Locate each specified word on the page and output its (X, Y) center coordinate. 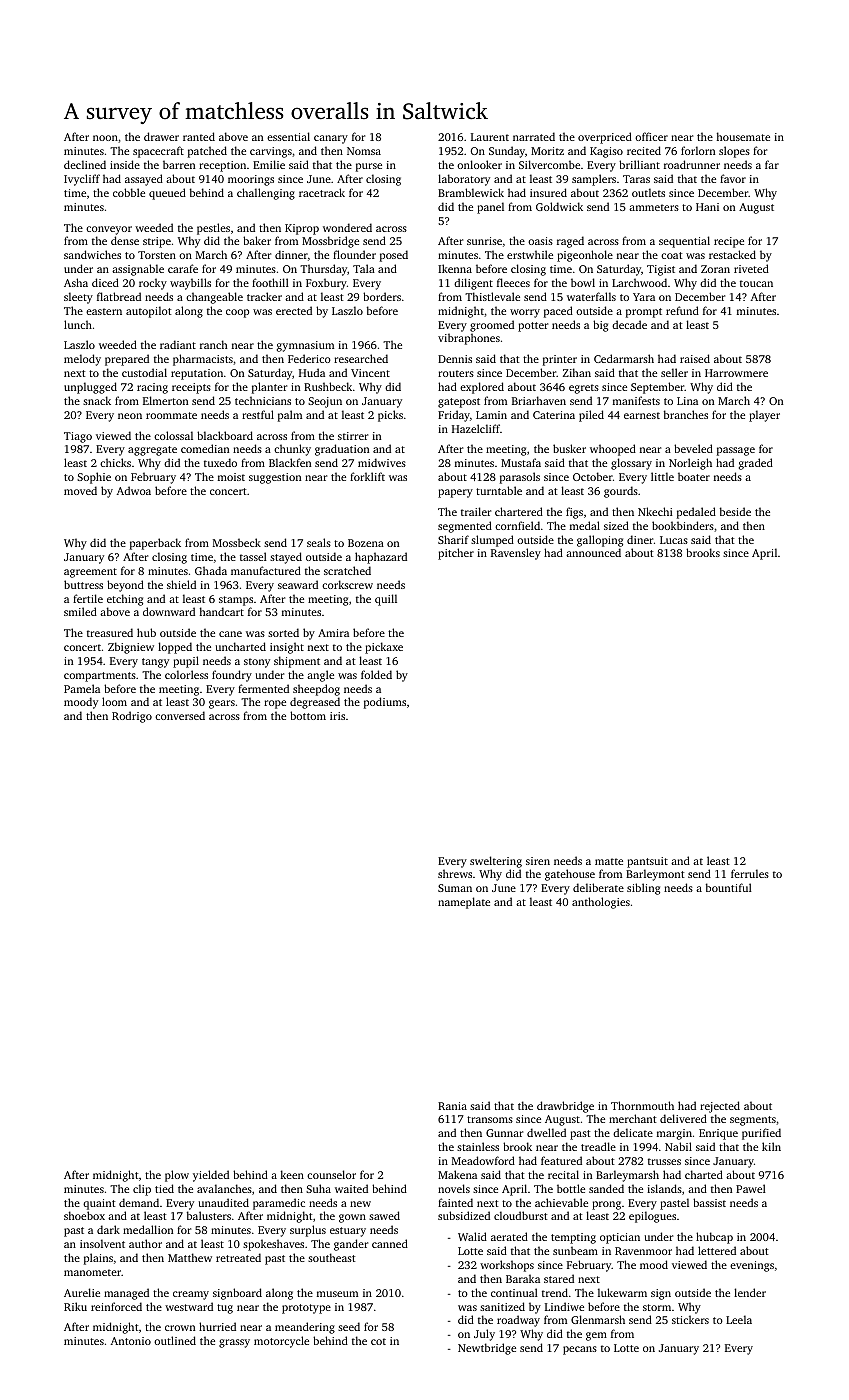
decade (629, 324)
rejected (720, 1107)
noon (105, 138)
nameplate (464, 903)
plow (177, 1176)
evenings (752, 1266)
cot (378, 1341)
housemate (743, 136)
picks (390, 416)
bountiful (729, 887)
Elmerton (165, 400)
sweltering (496, 862)
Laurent (490, 137)
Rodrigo (132, 717)
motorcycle (281, 1342)
